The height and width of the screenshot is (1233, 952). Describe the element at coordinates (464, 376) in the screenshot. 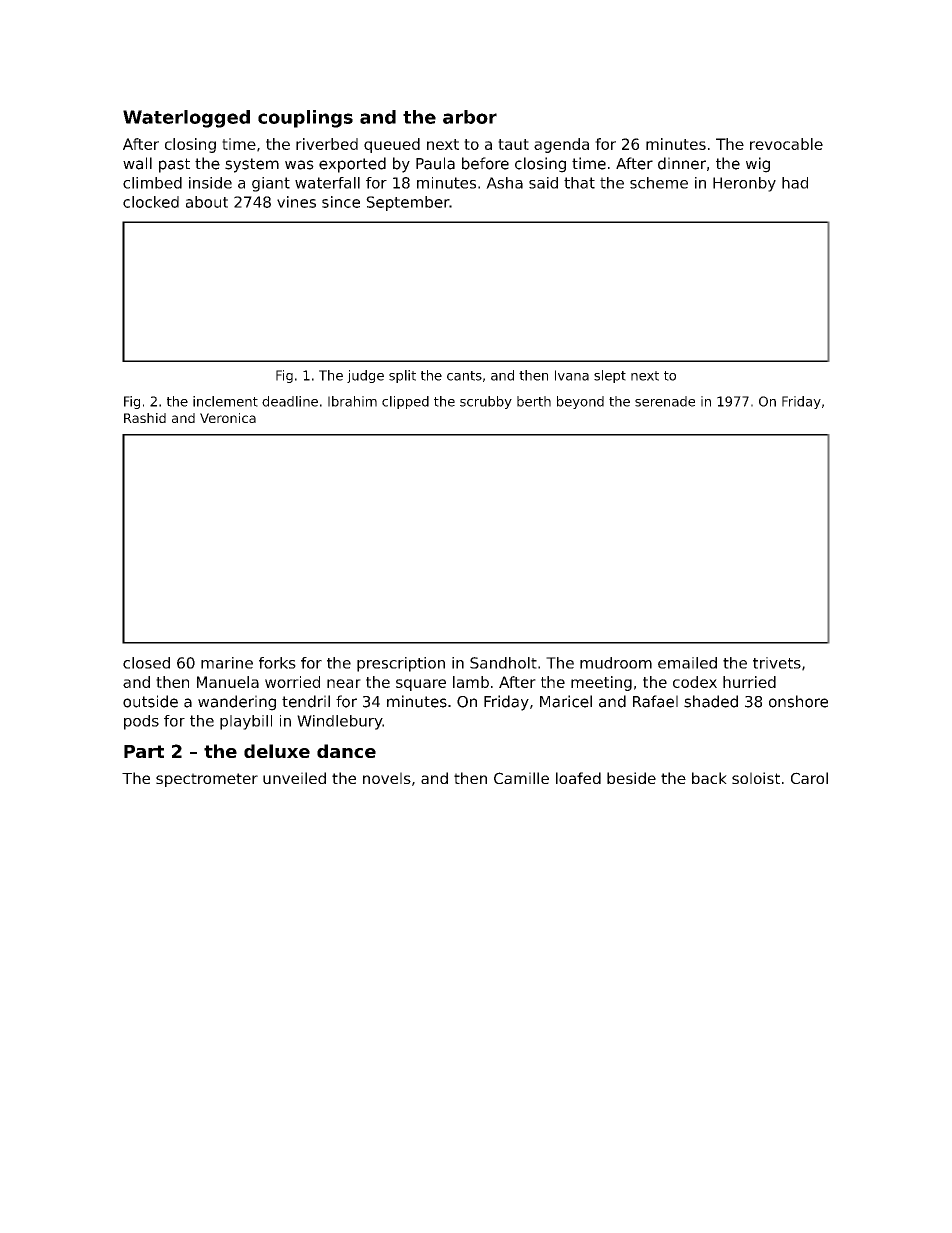

I see `cants` at that location.
